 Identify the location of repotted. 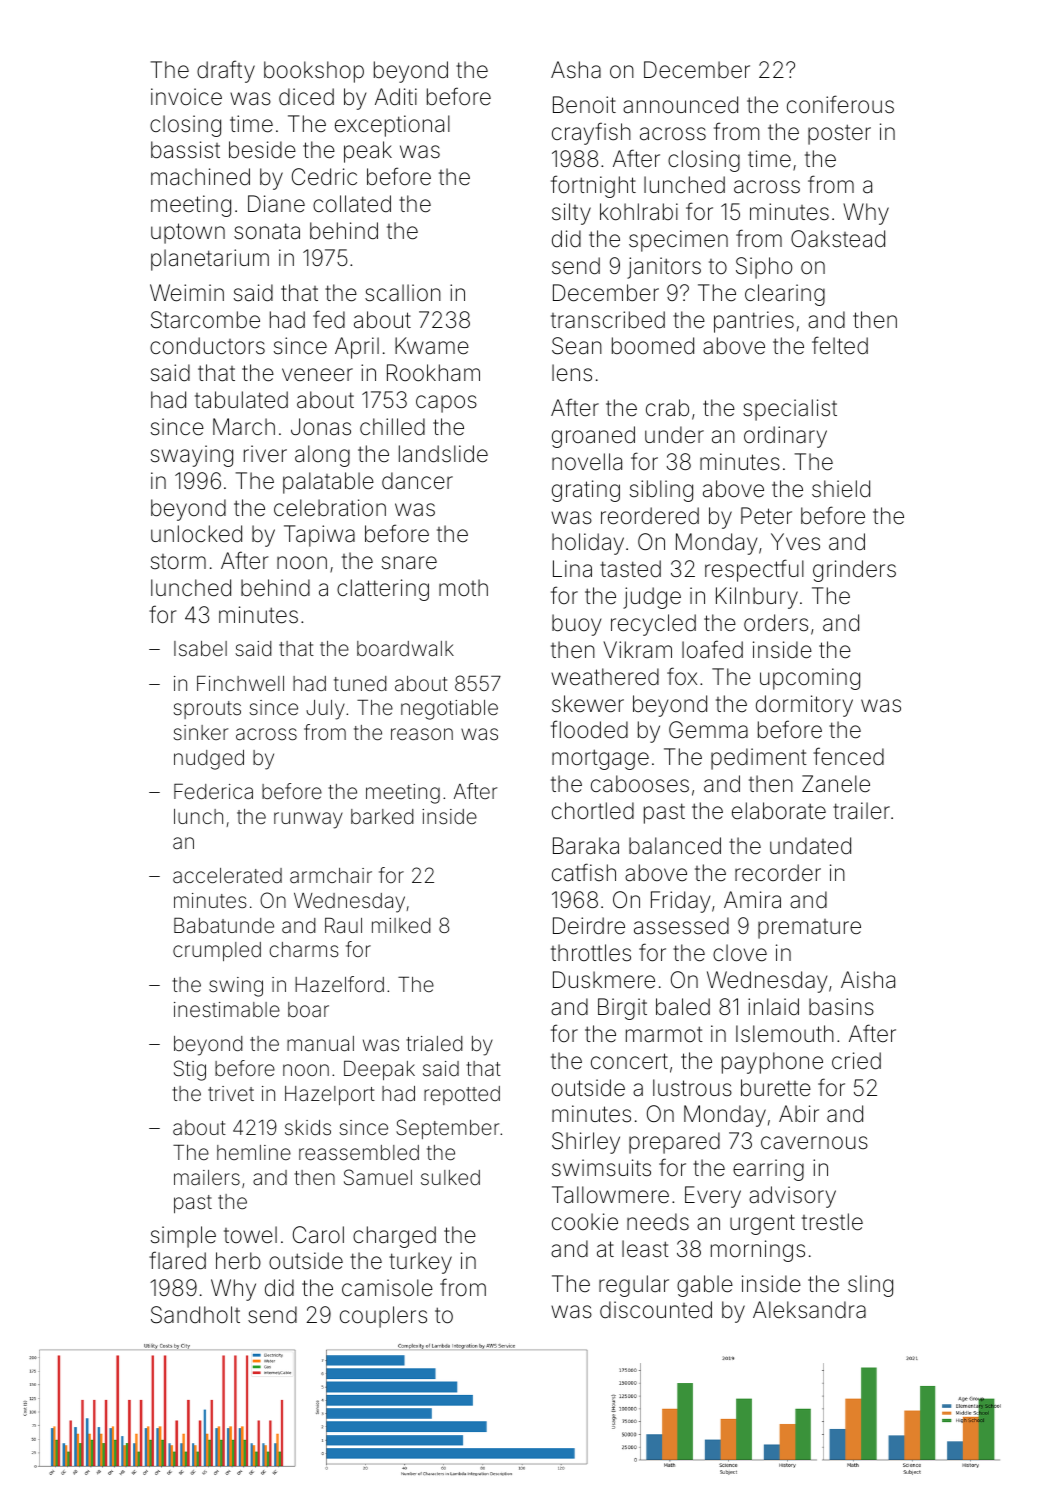
(462, 1095).
